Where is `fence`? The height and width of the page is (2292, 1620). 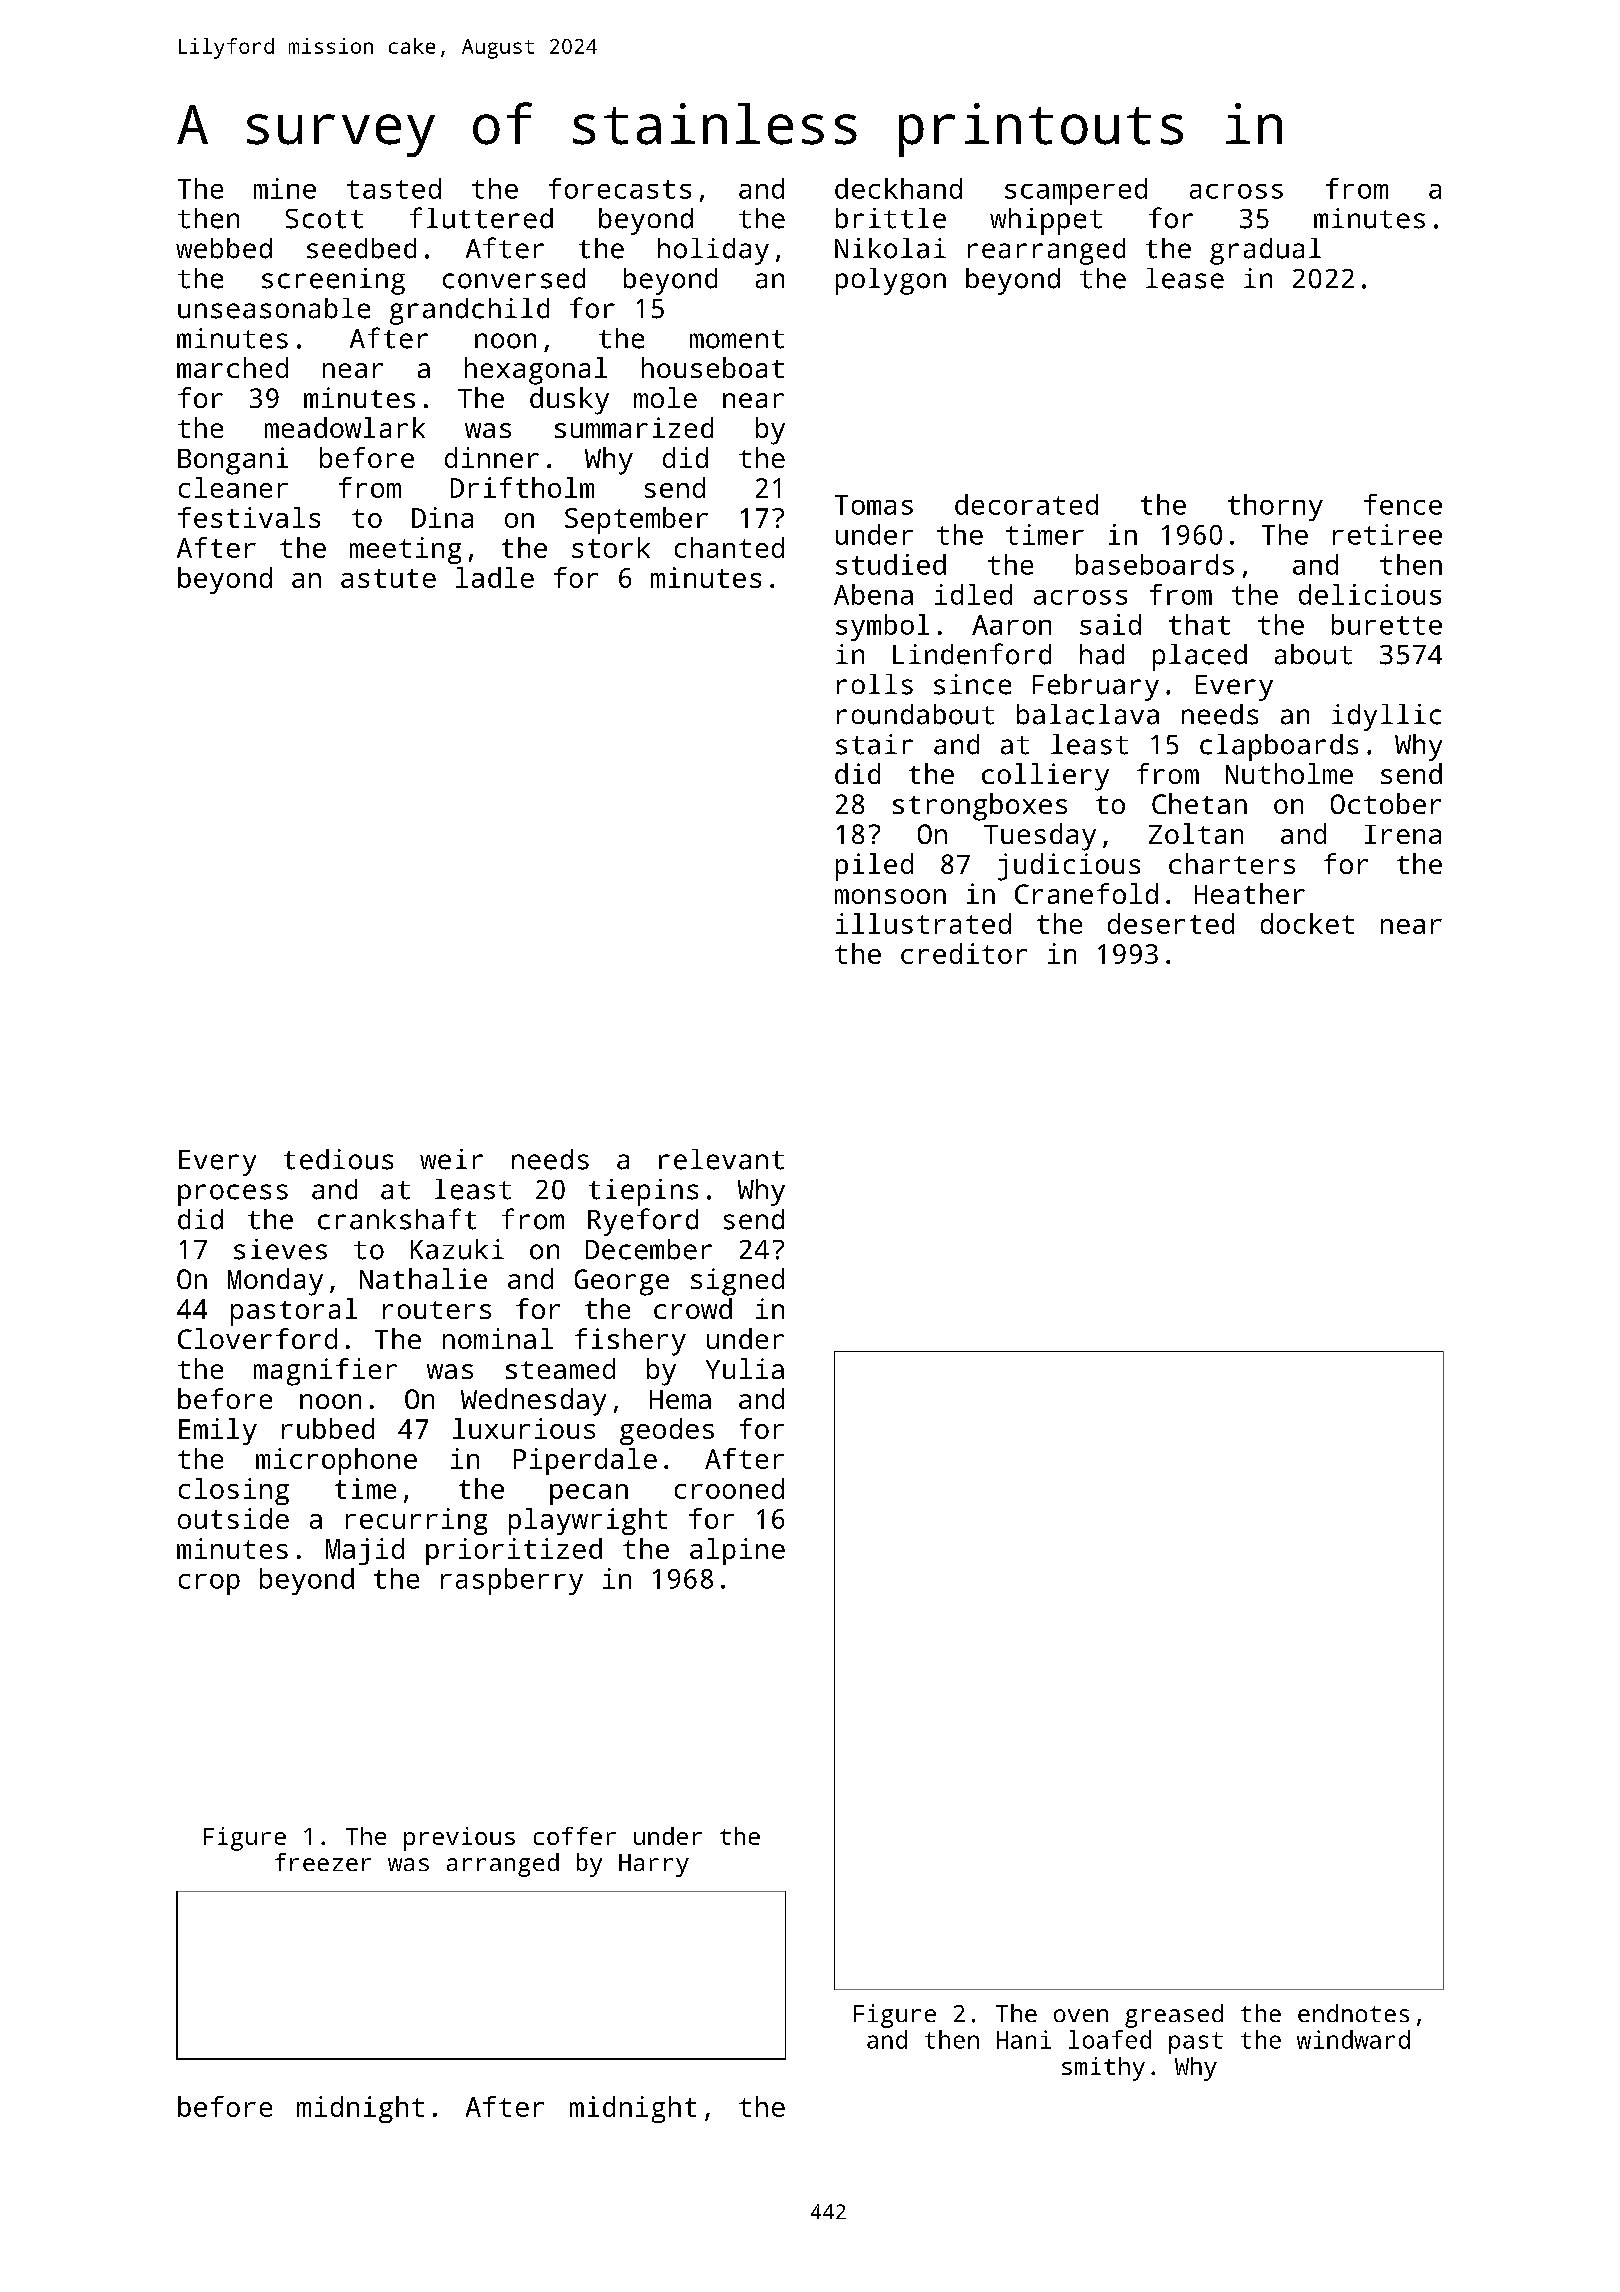 fence is located at coordinates (1403, 504).
